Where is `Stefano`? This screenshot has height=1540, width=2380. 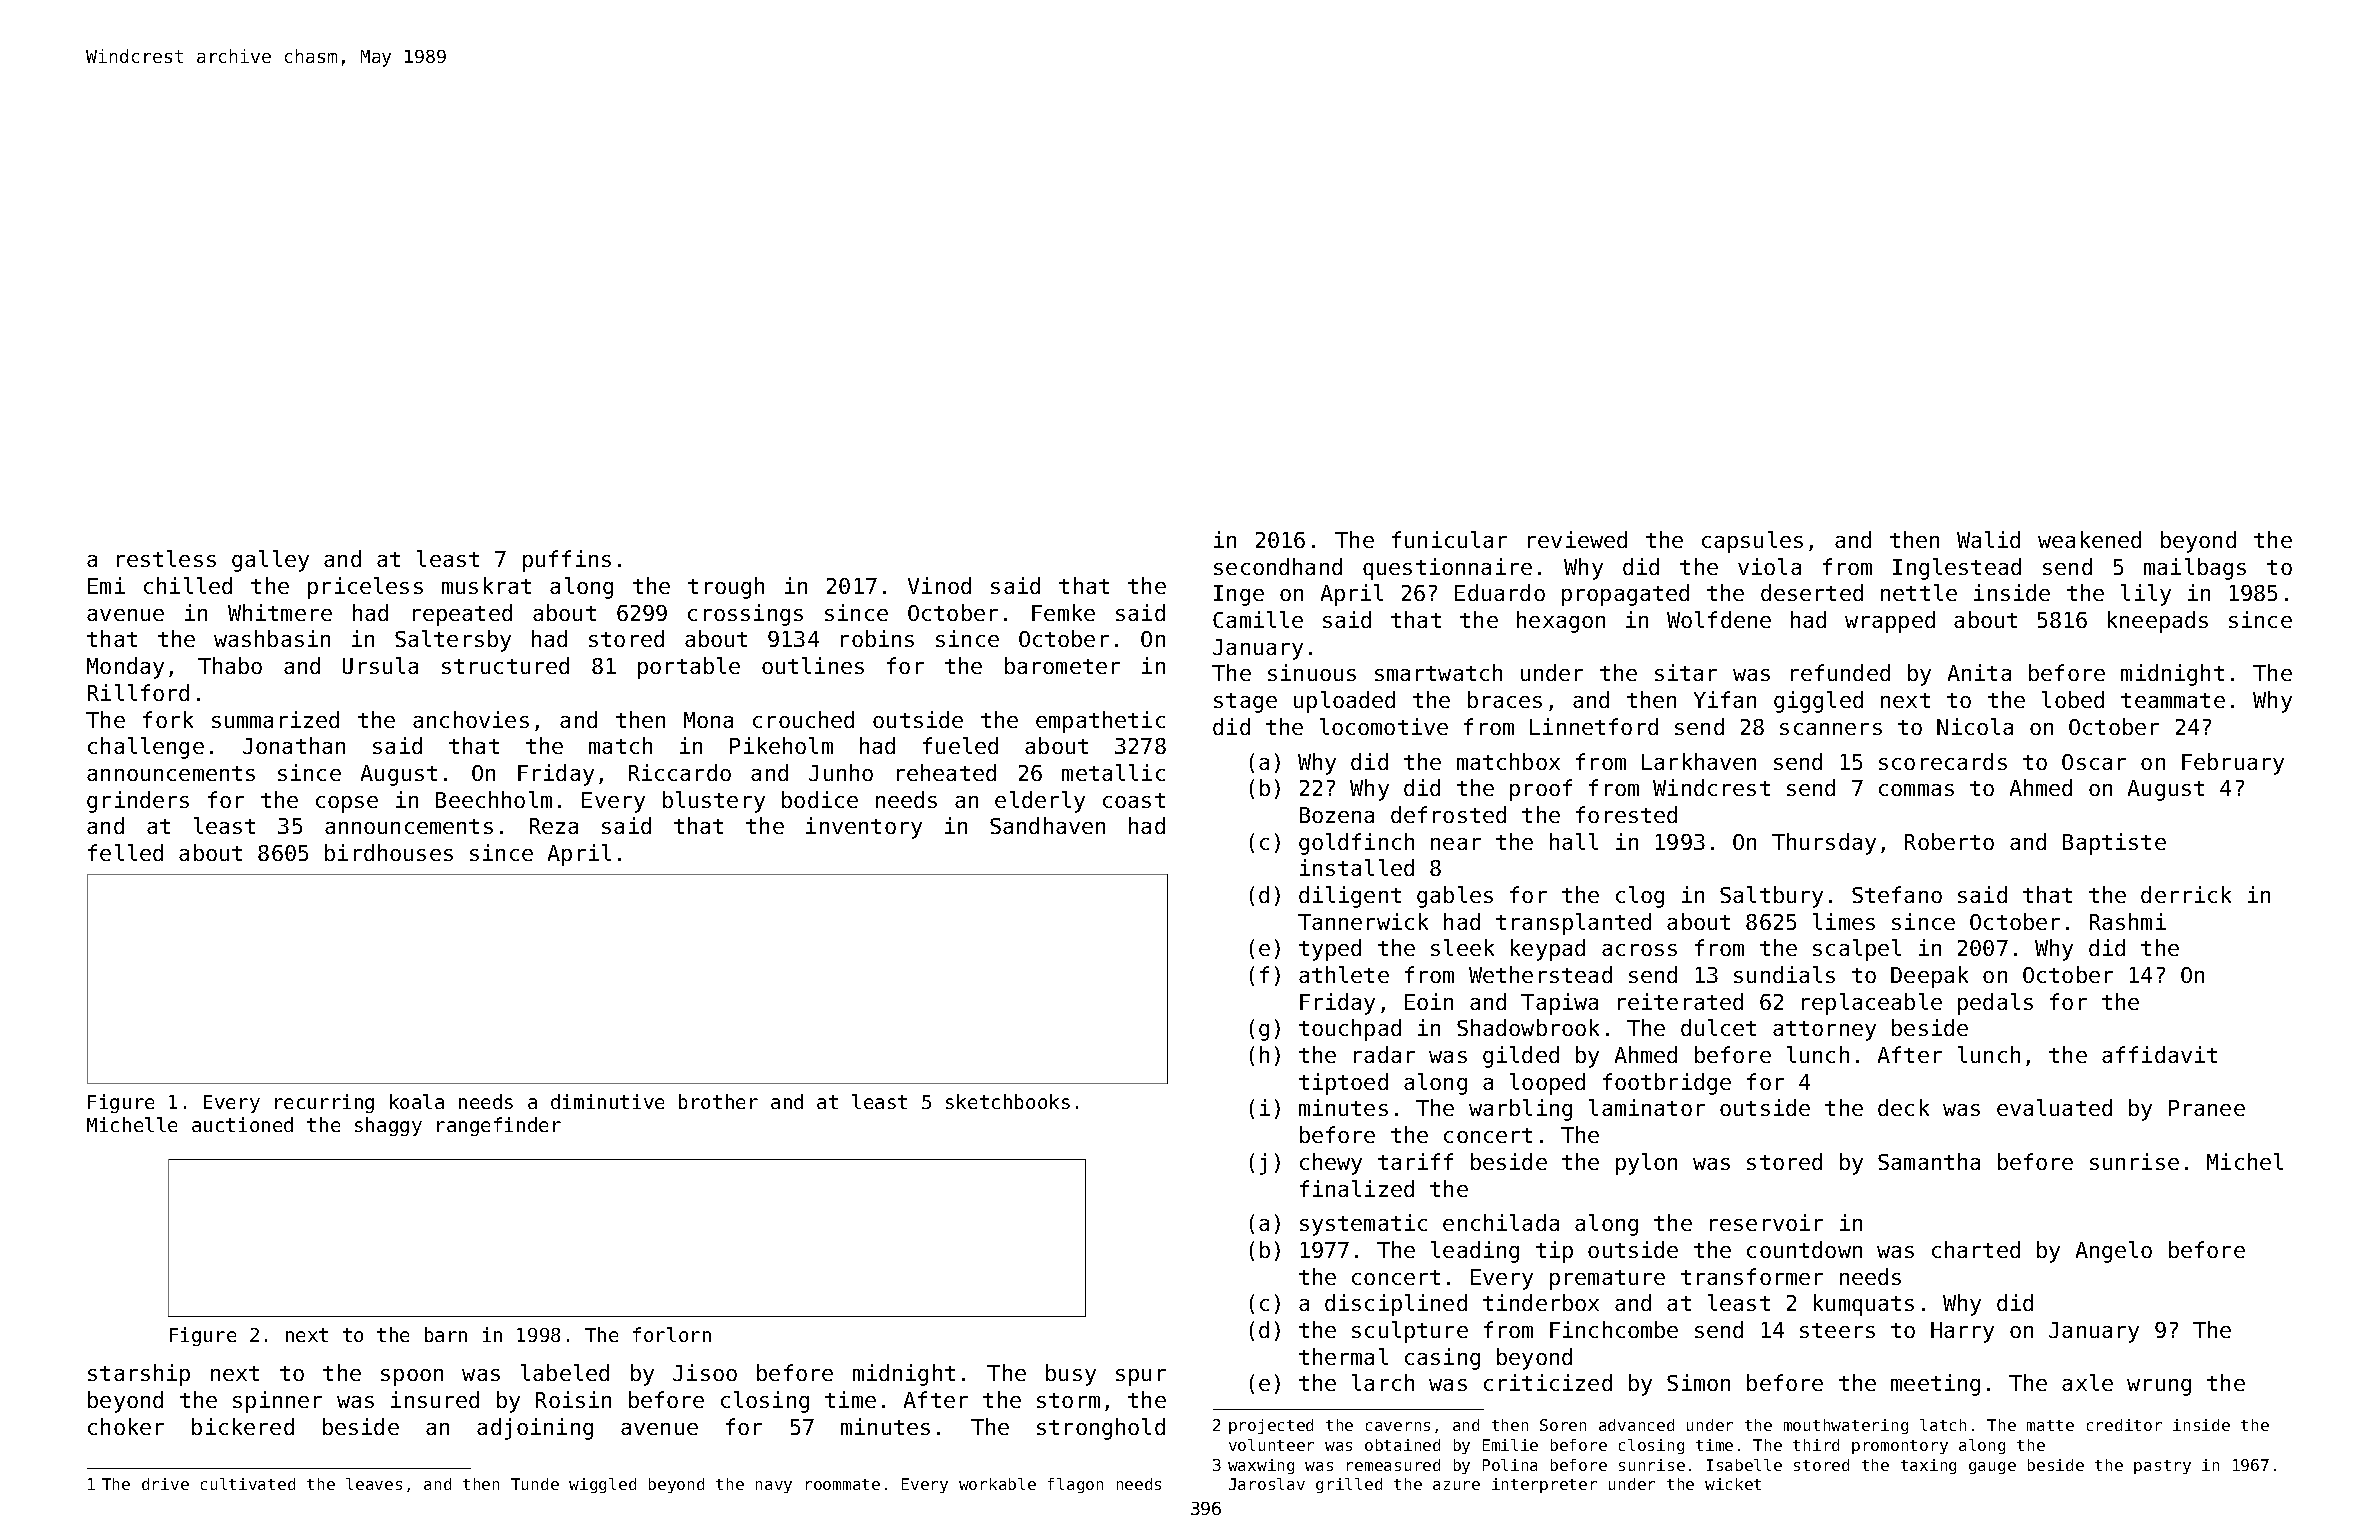 Stefano is located at coordinates (1897, 894).
